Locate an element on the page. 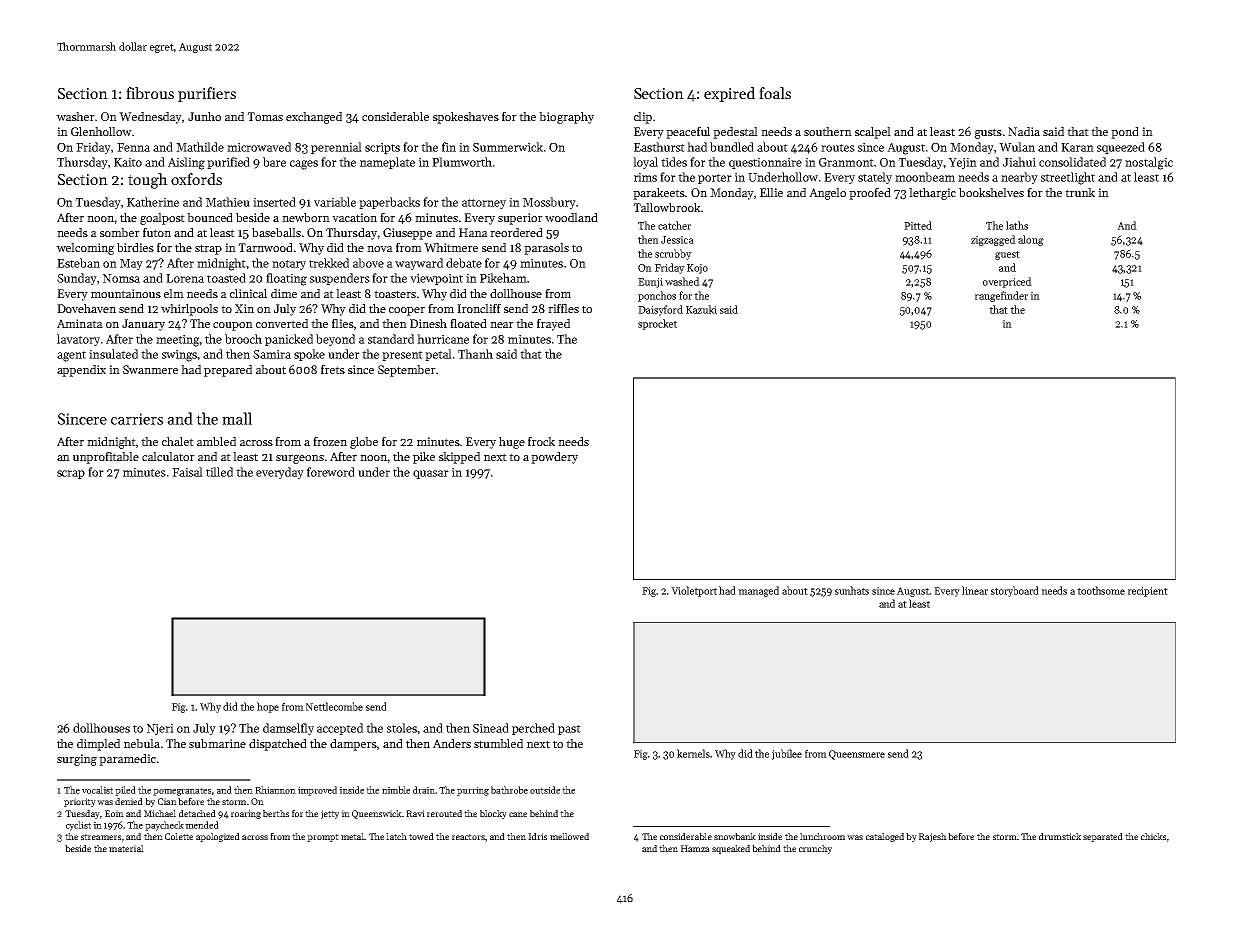  foals is located at coordinates (775, 93).
